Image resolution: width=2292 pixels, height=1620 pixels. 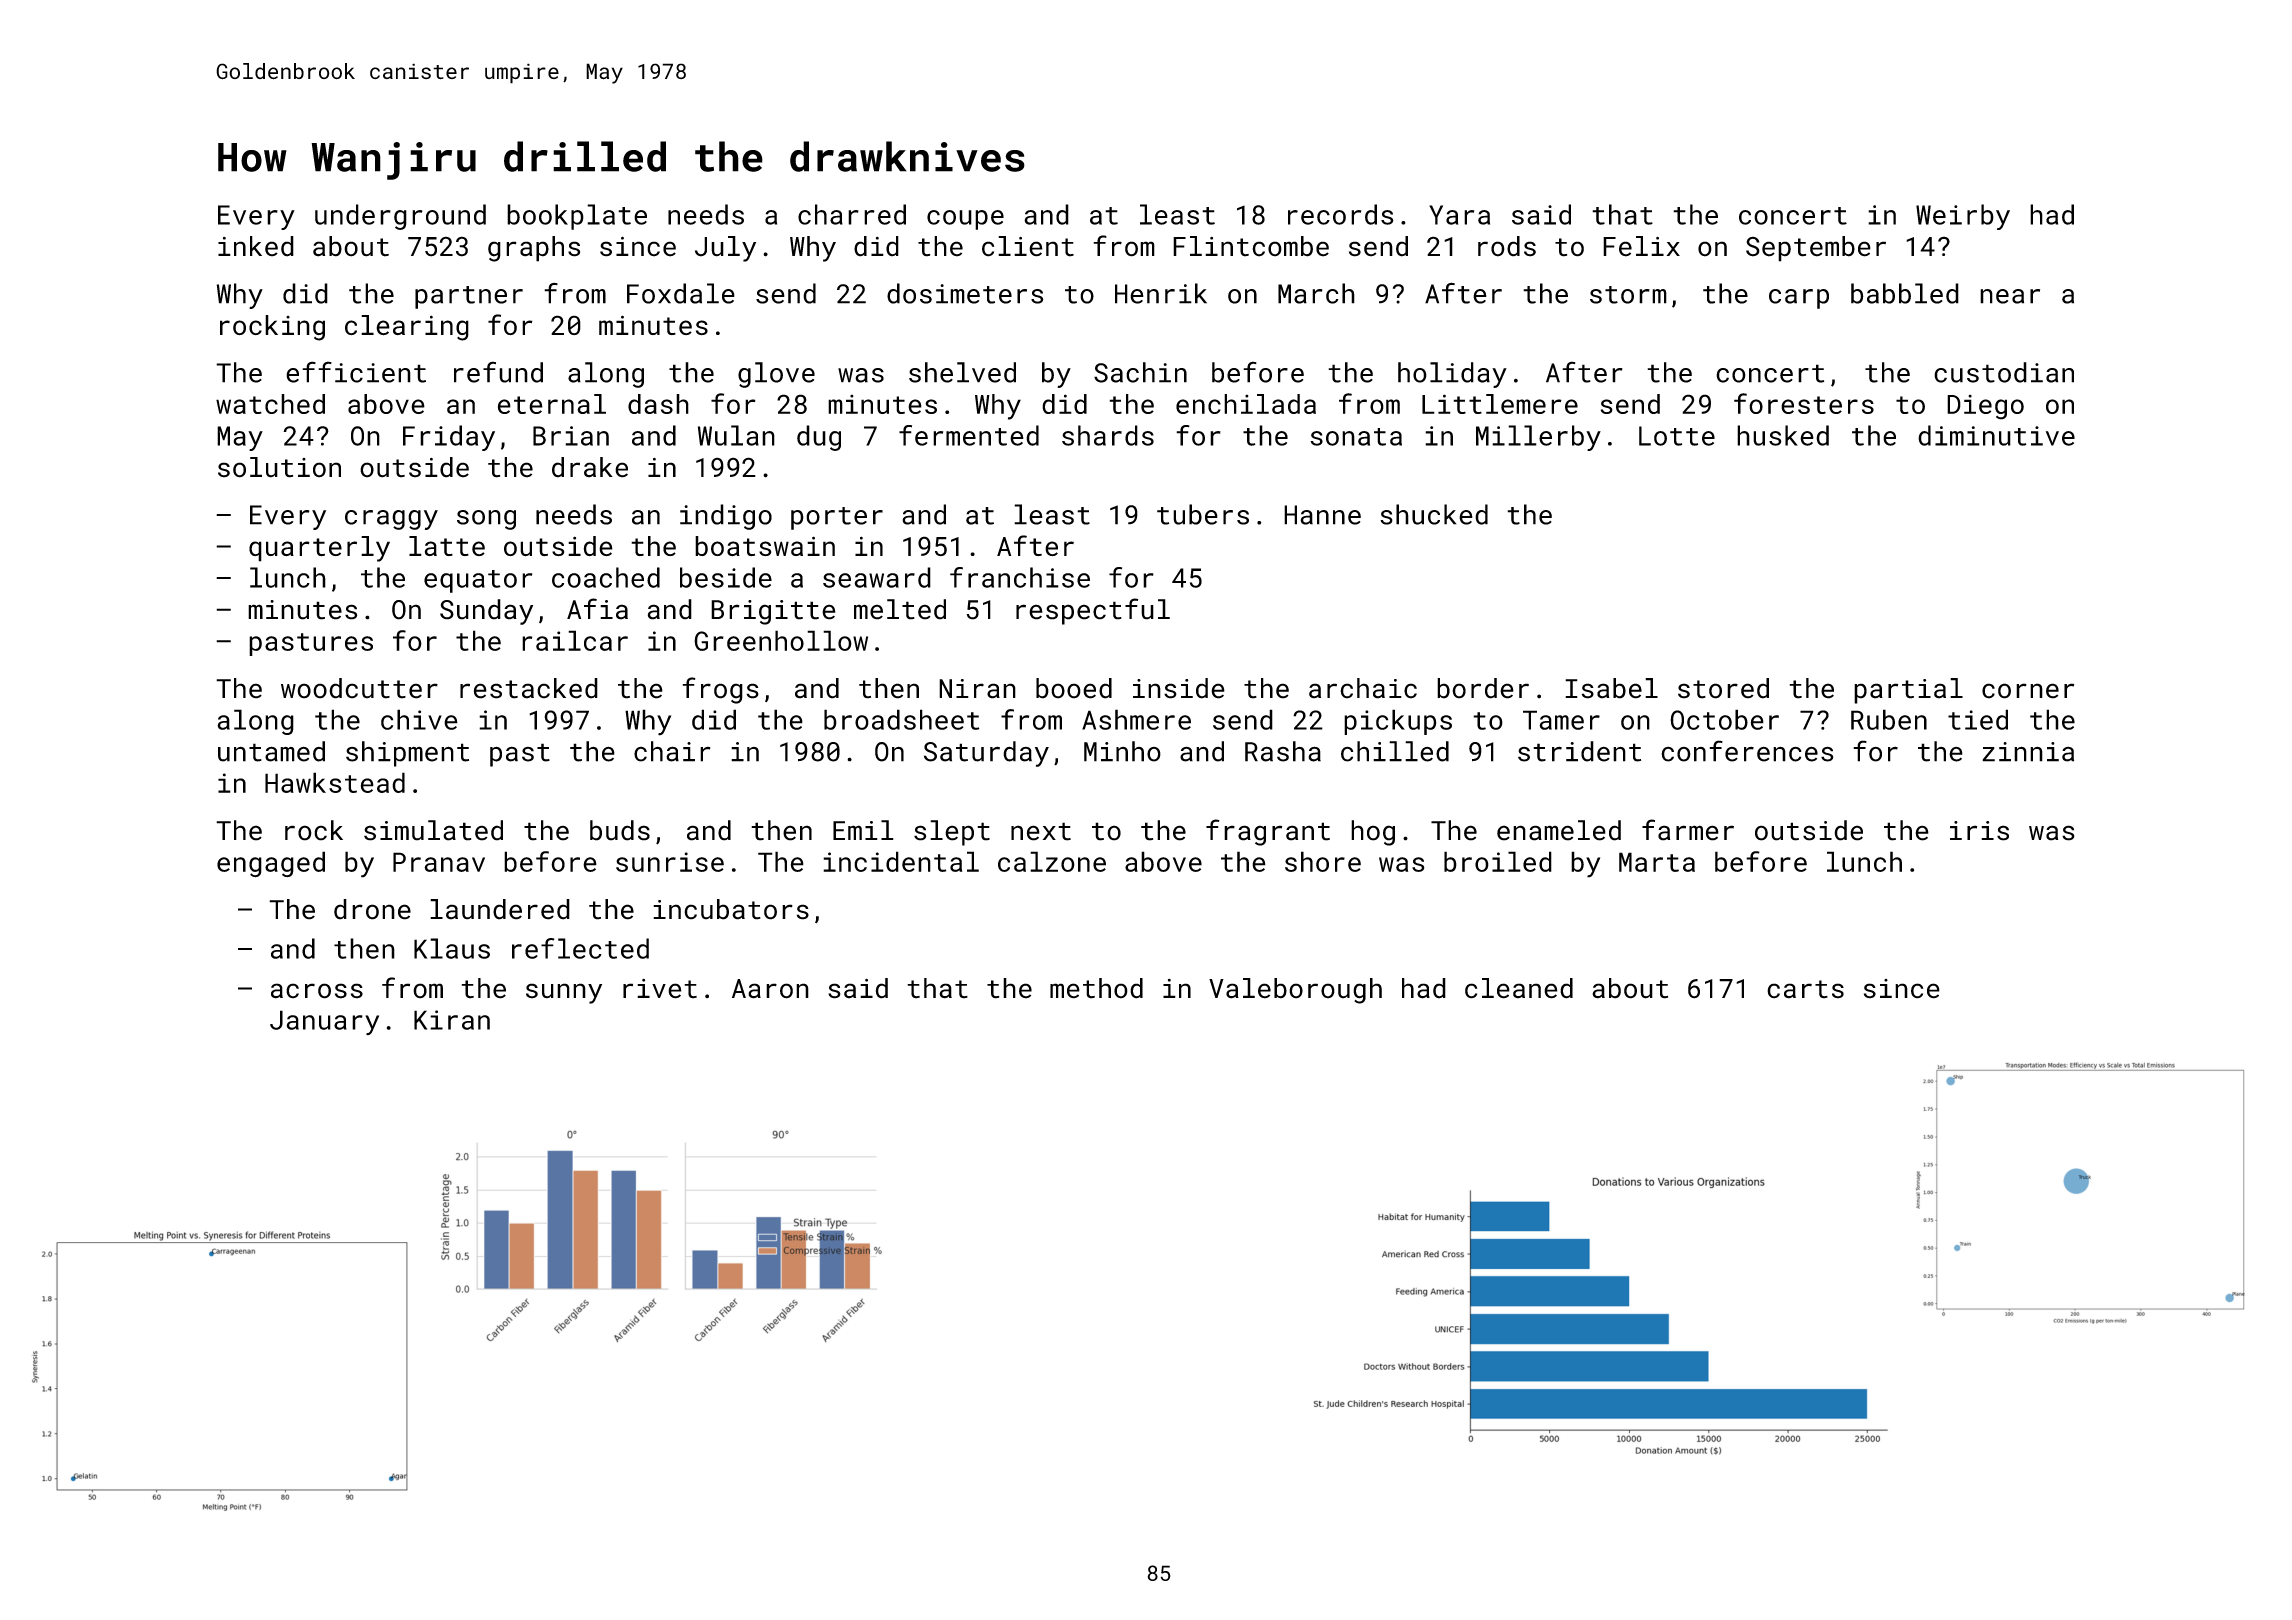 I want to click on diminutive, so click(x=1996, y=435).
